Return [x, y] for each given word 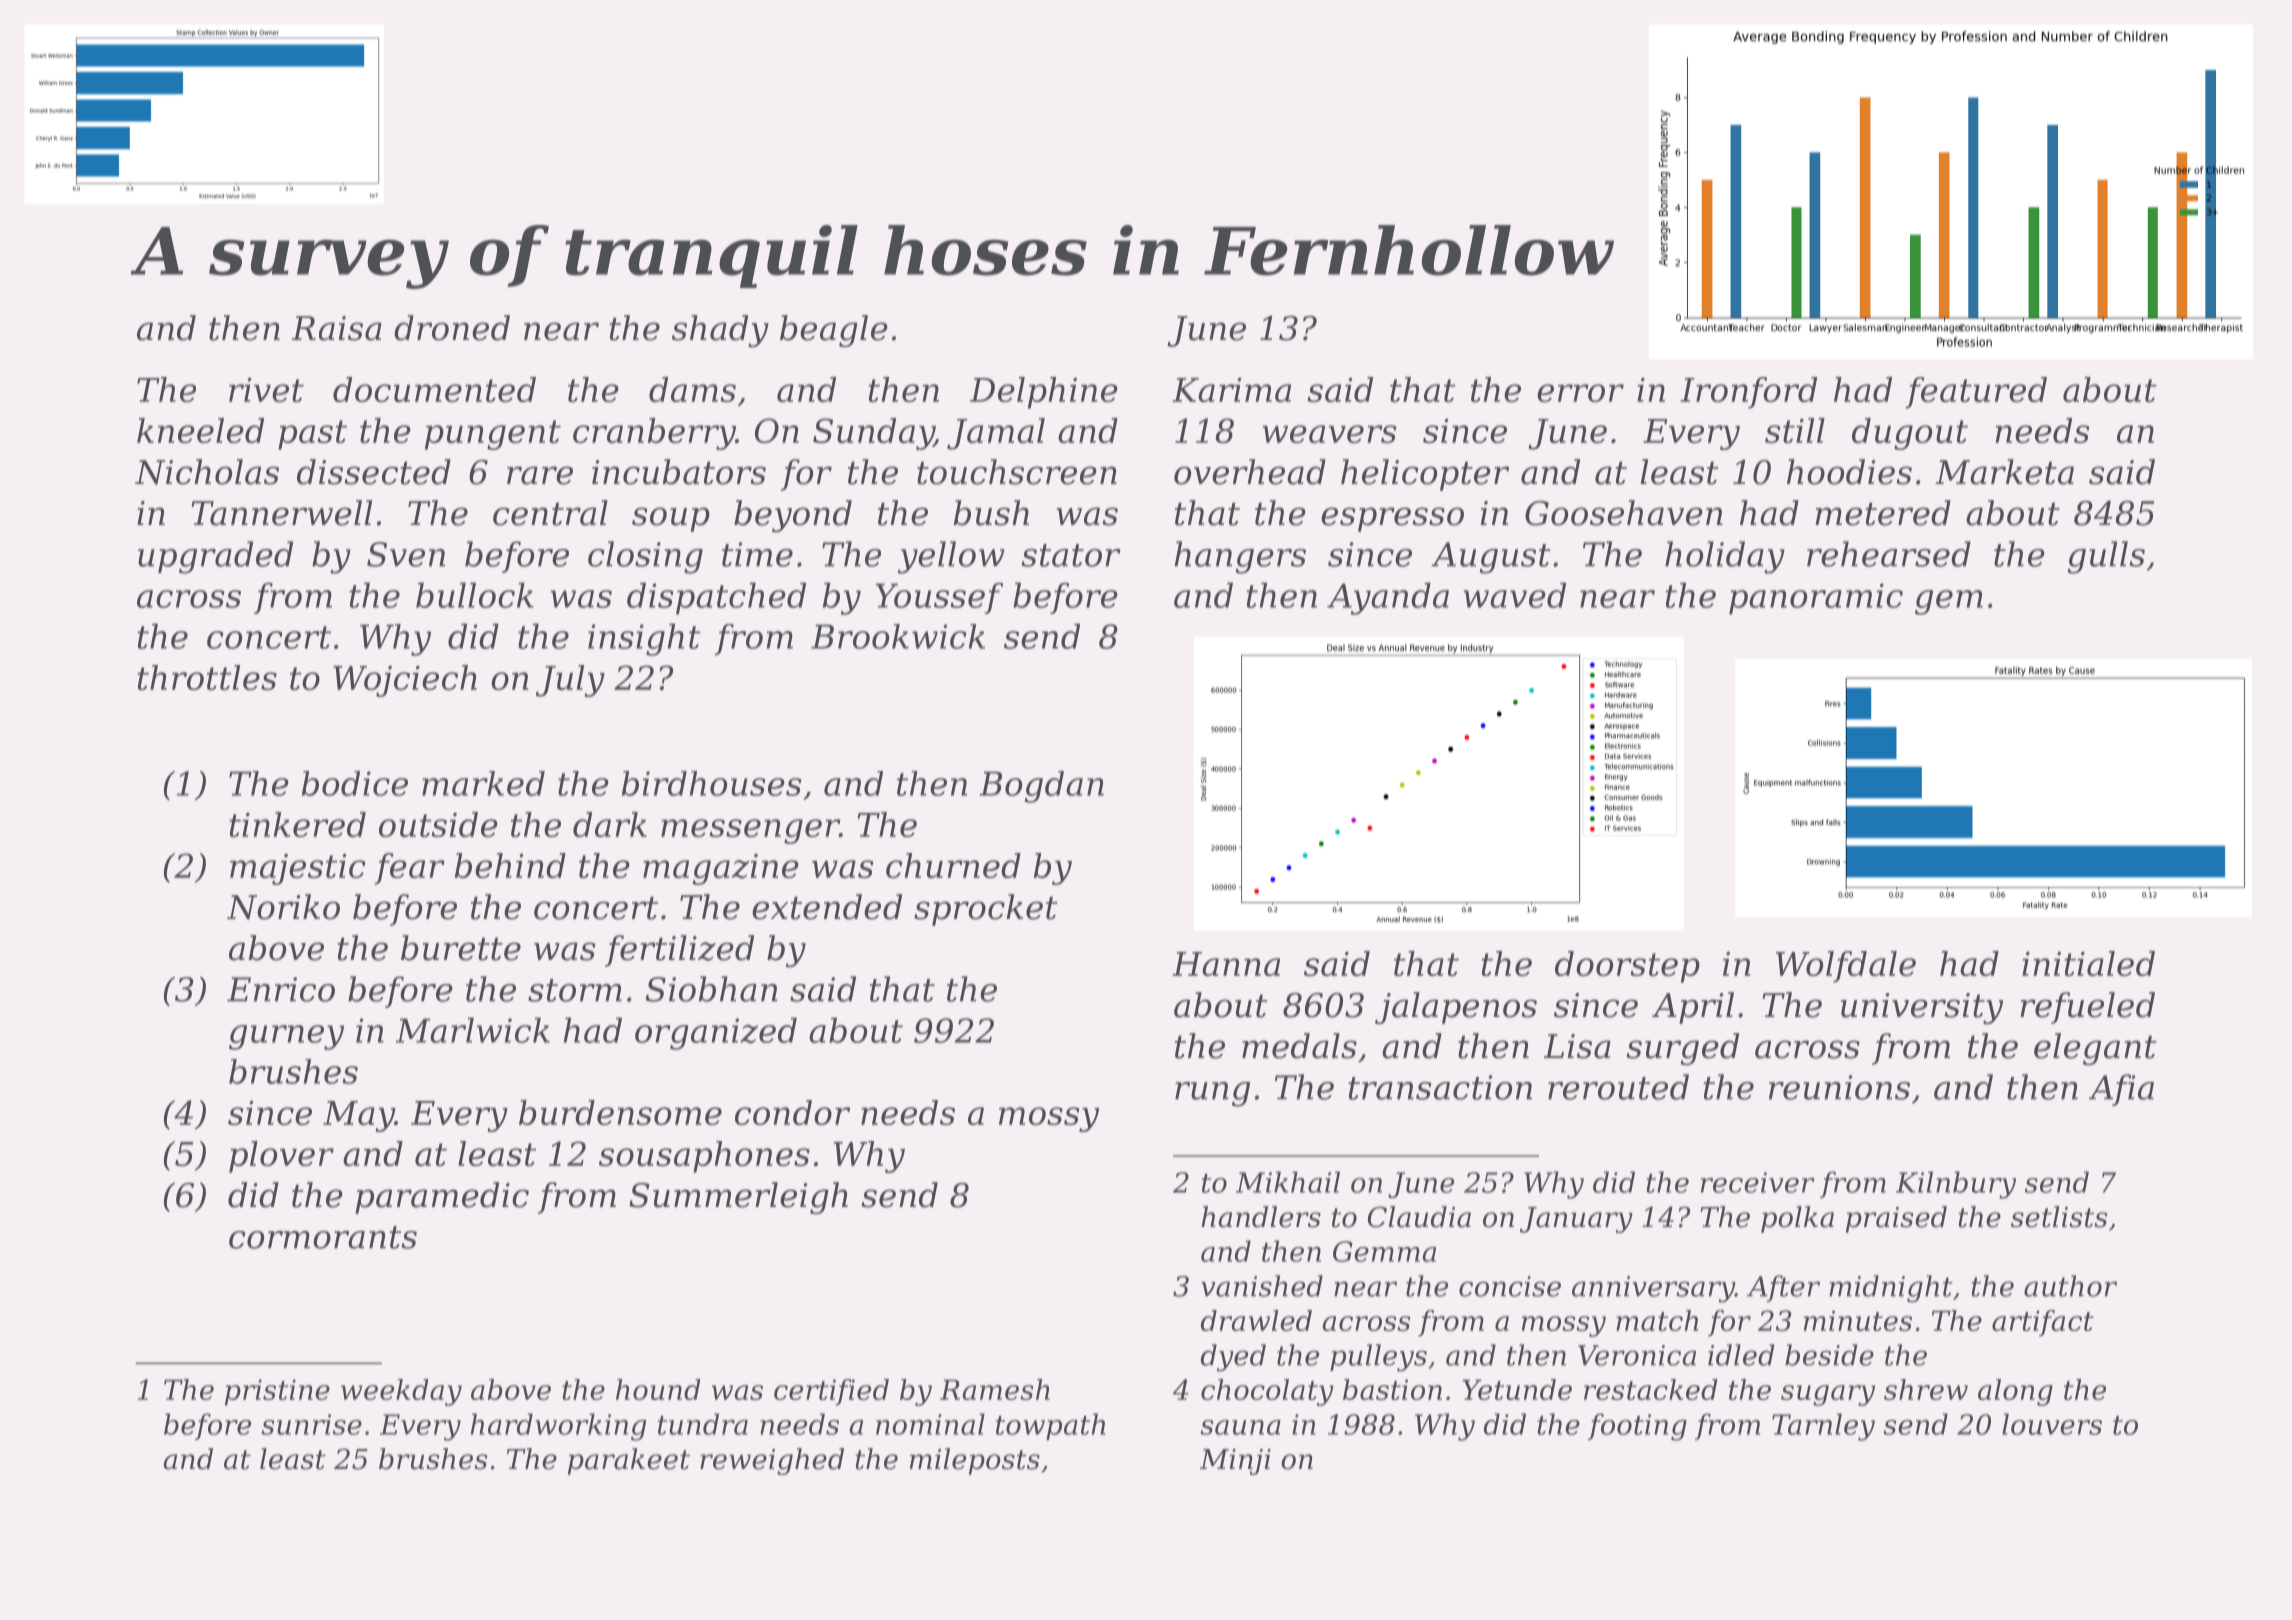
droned [452, 328]
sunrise [311, 1424]
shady [720, 331]
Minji [1235, 1462]
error [1580, 393]
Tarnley [1823, 1427]
